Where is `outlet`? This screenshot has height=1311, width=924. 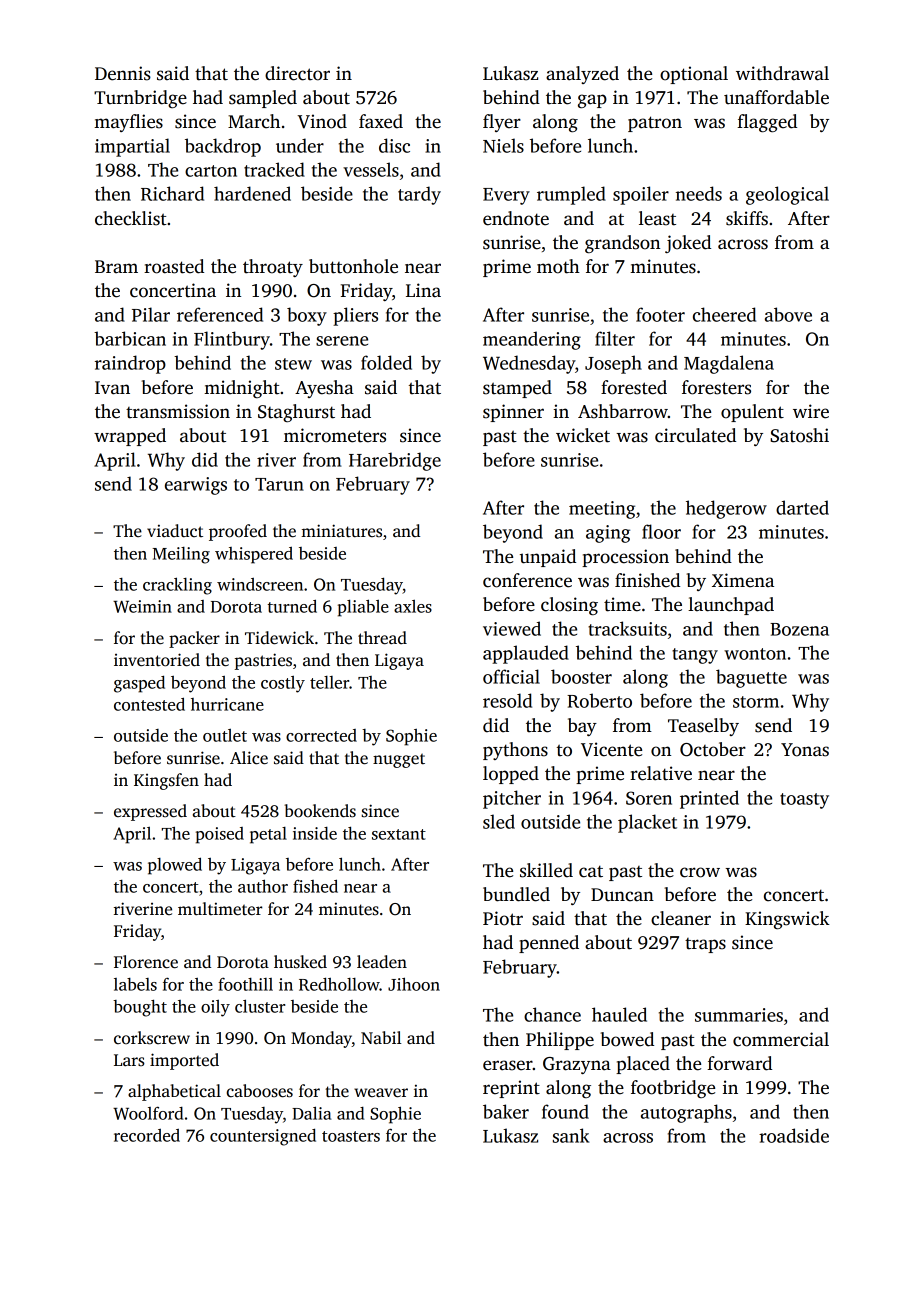 outlet is located at coordinates (225, 735).
